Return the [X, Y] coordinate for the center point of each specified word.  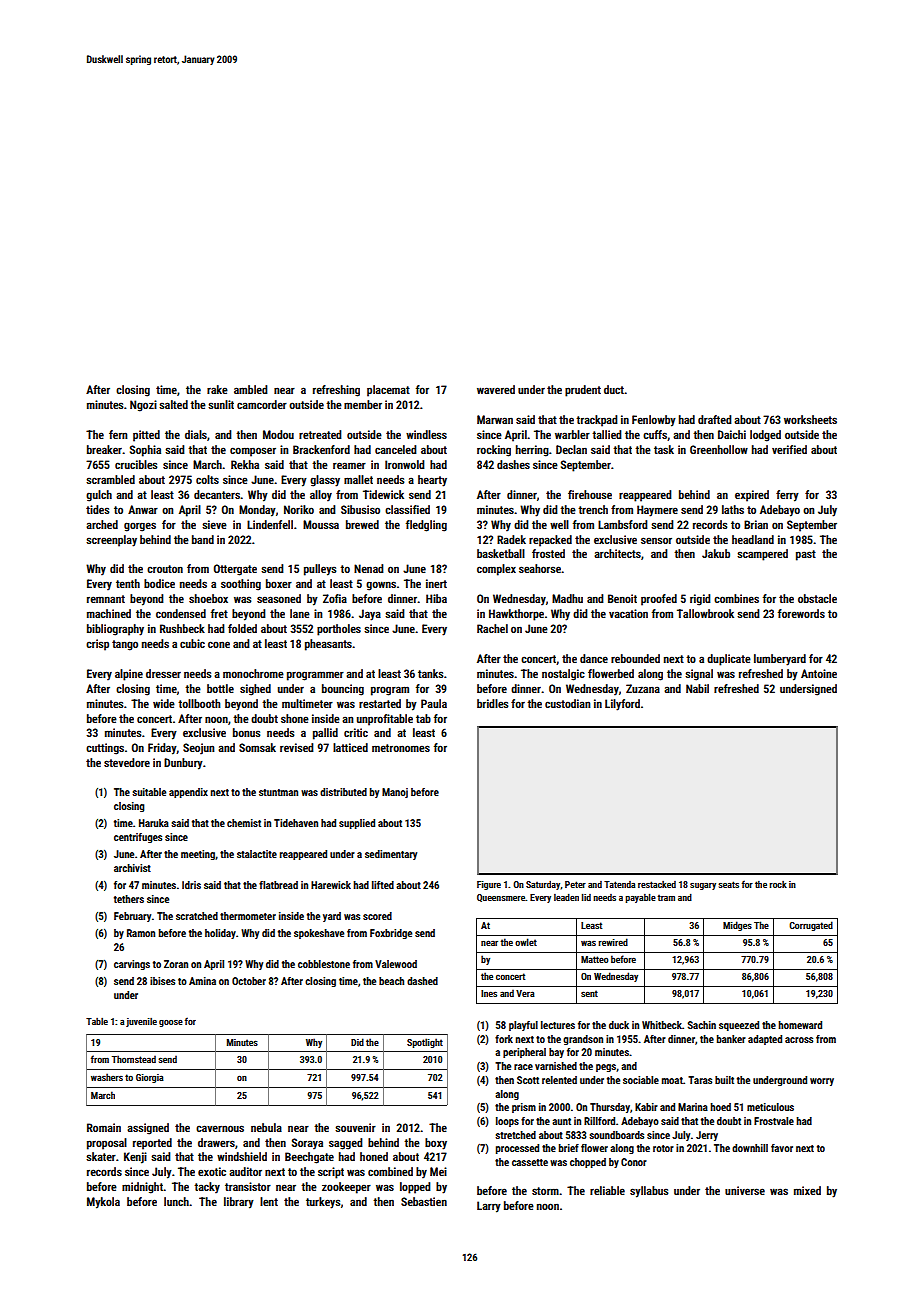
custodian [567, 703]
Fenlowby [654, 421]
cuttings [105, 749]
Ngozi [143, 406]
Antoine [819, 673]
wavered [496, 389]
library [239, 1203]
